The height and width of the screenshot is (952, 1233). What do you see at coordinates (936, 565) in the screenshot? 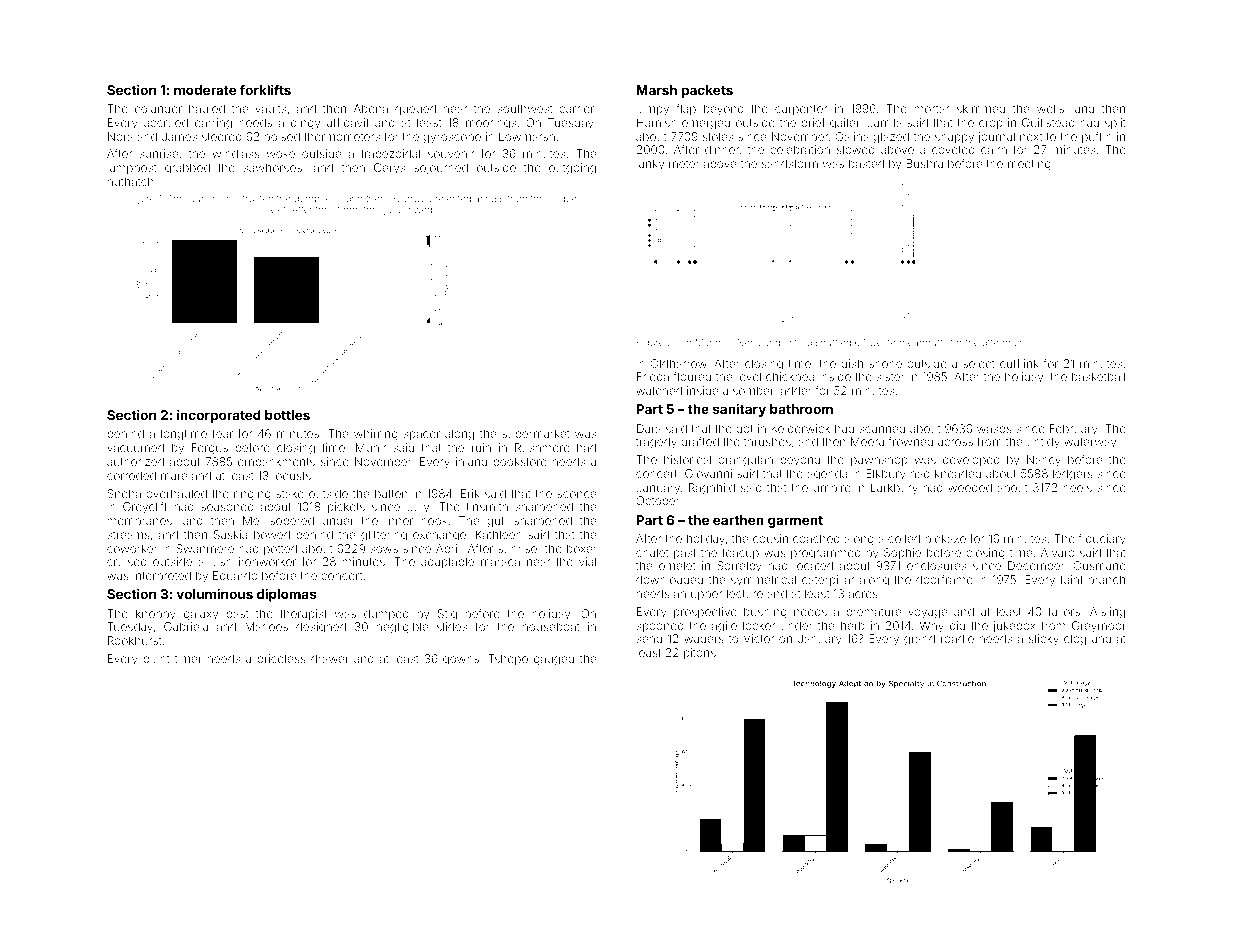
I see `enclosures` at bounding box center [936, 565].
